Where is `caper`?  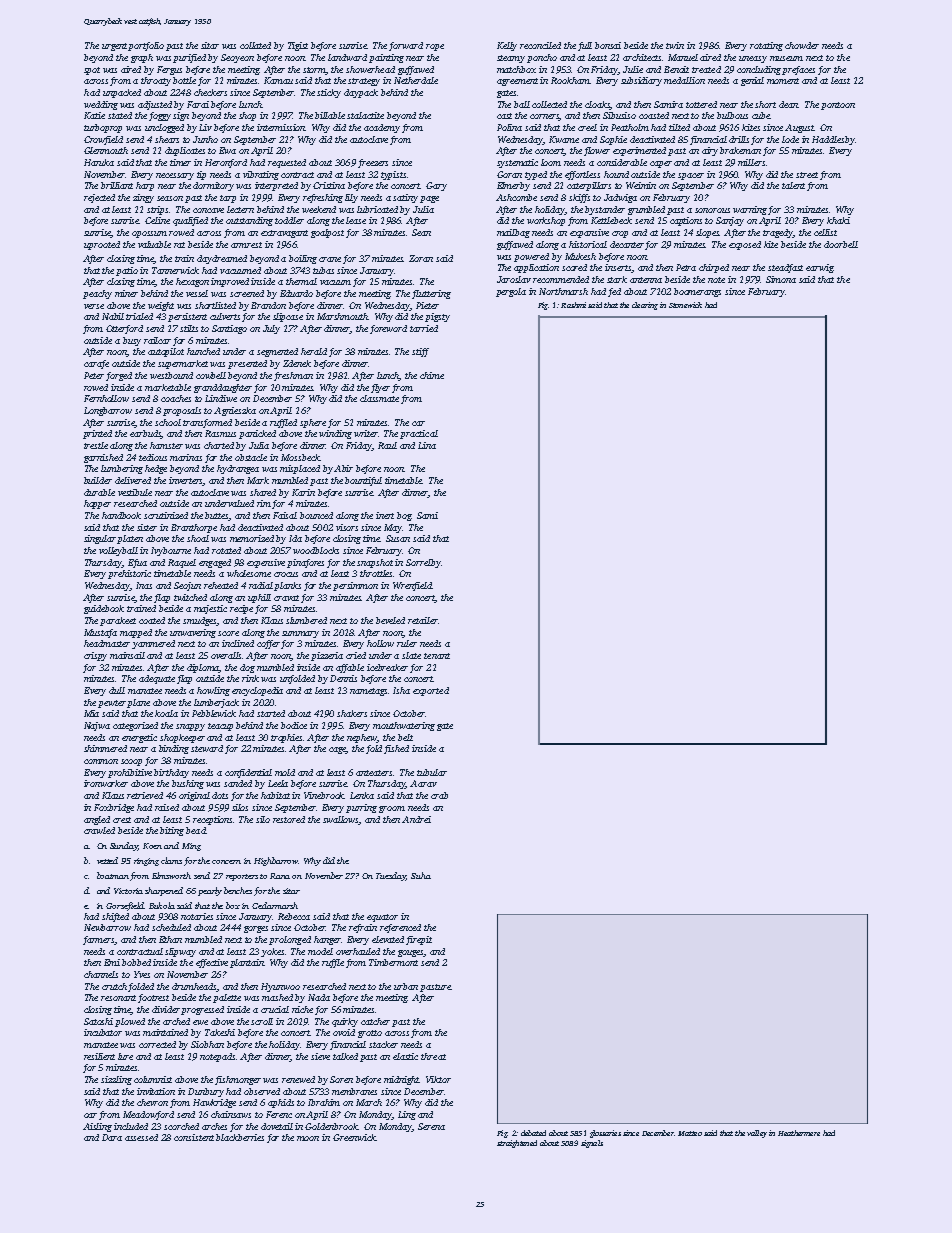
caper is located at coordinates (661, 164).
